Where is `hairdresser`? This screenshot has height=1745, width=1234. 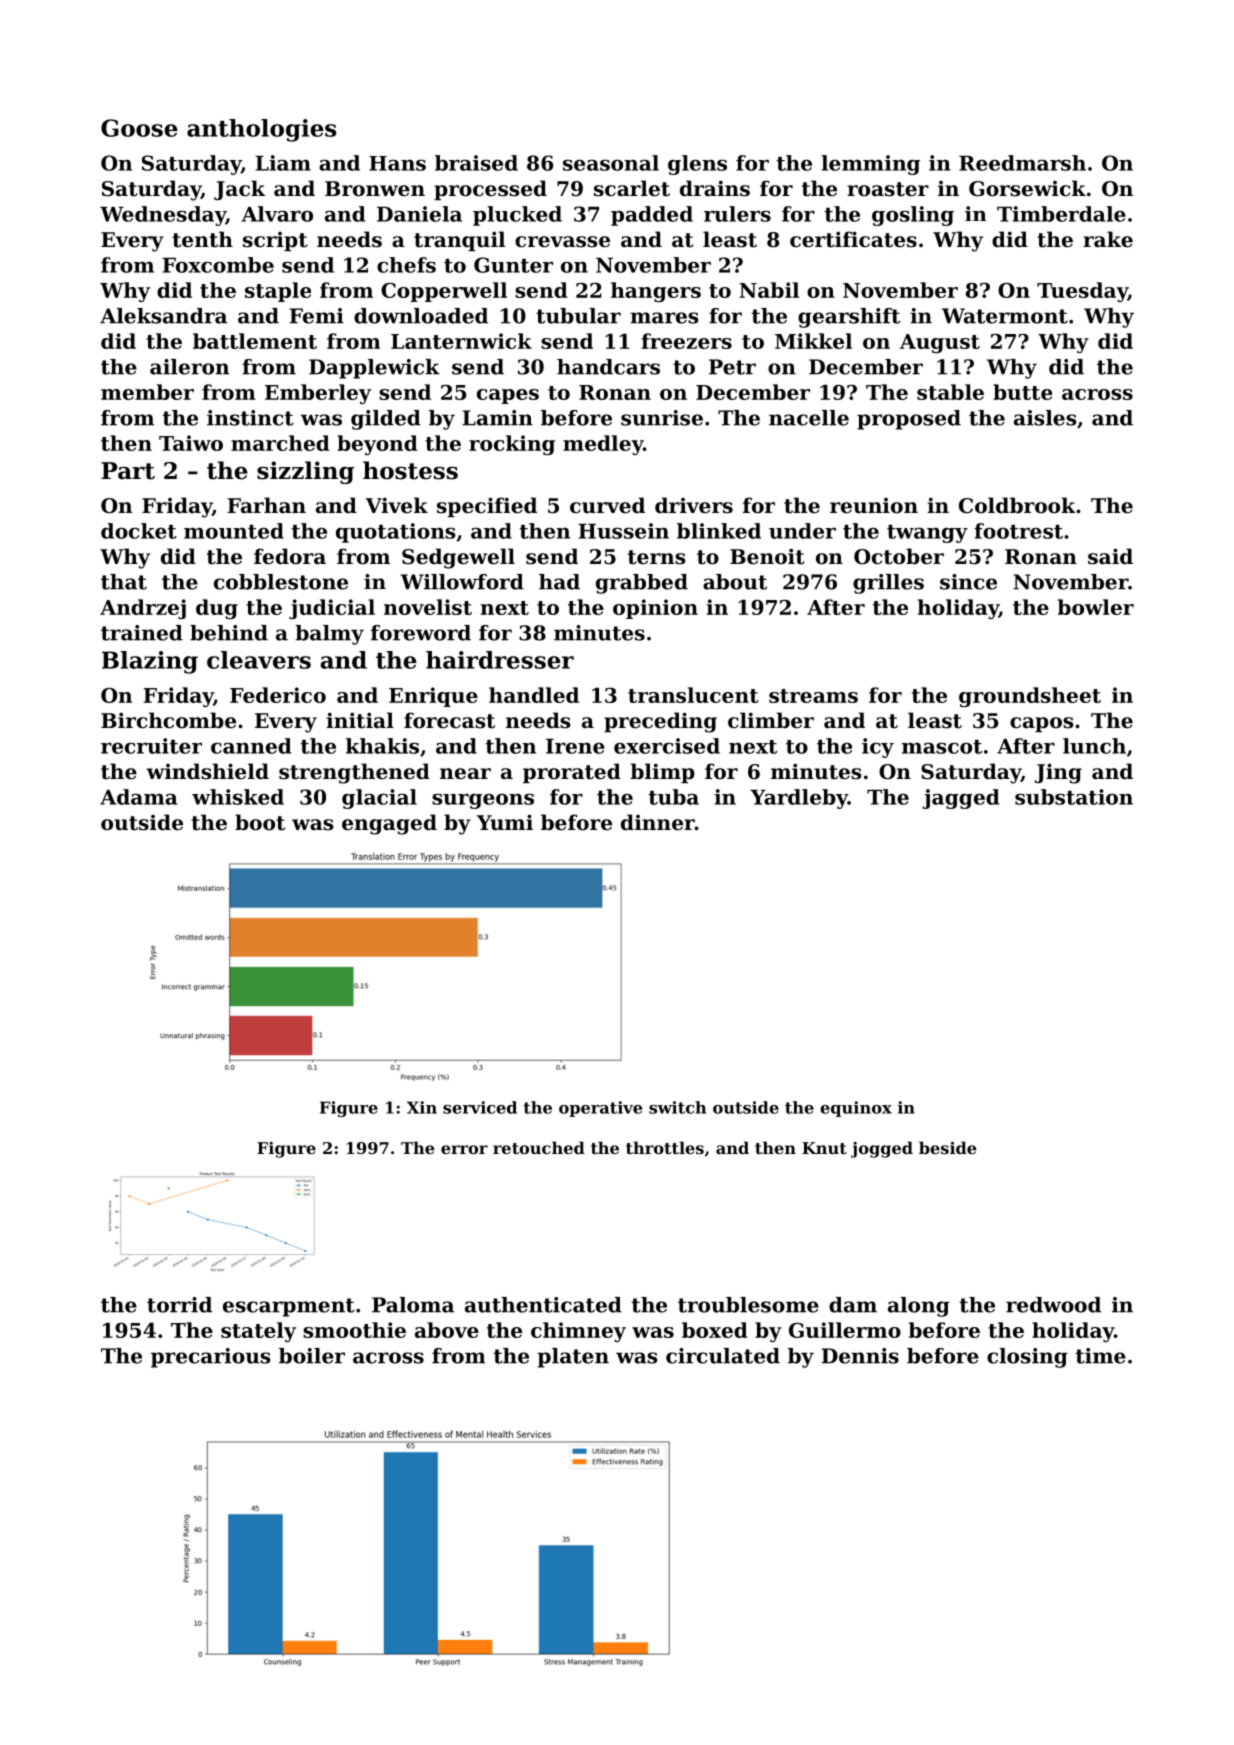 hairdresser is located at coordinates (500, 660).
